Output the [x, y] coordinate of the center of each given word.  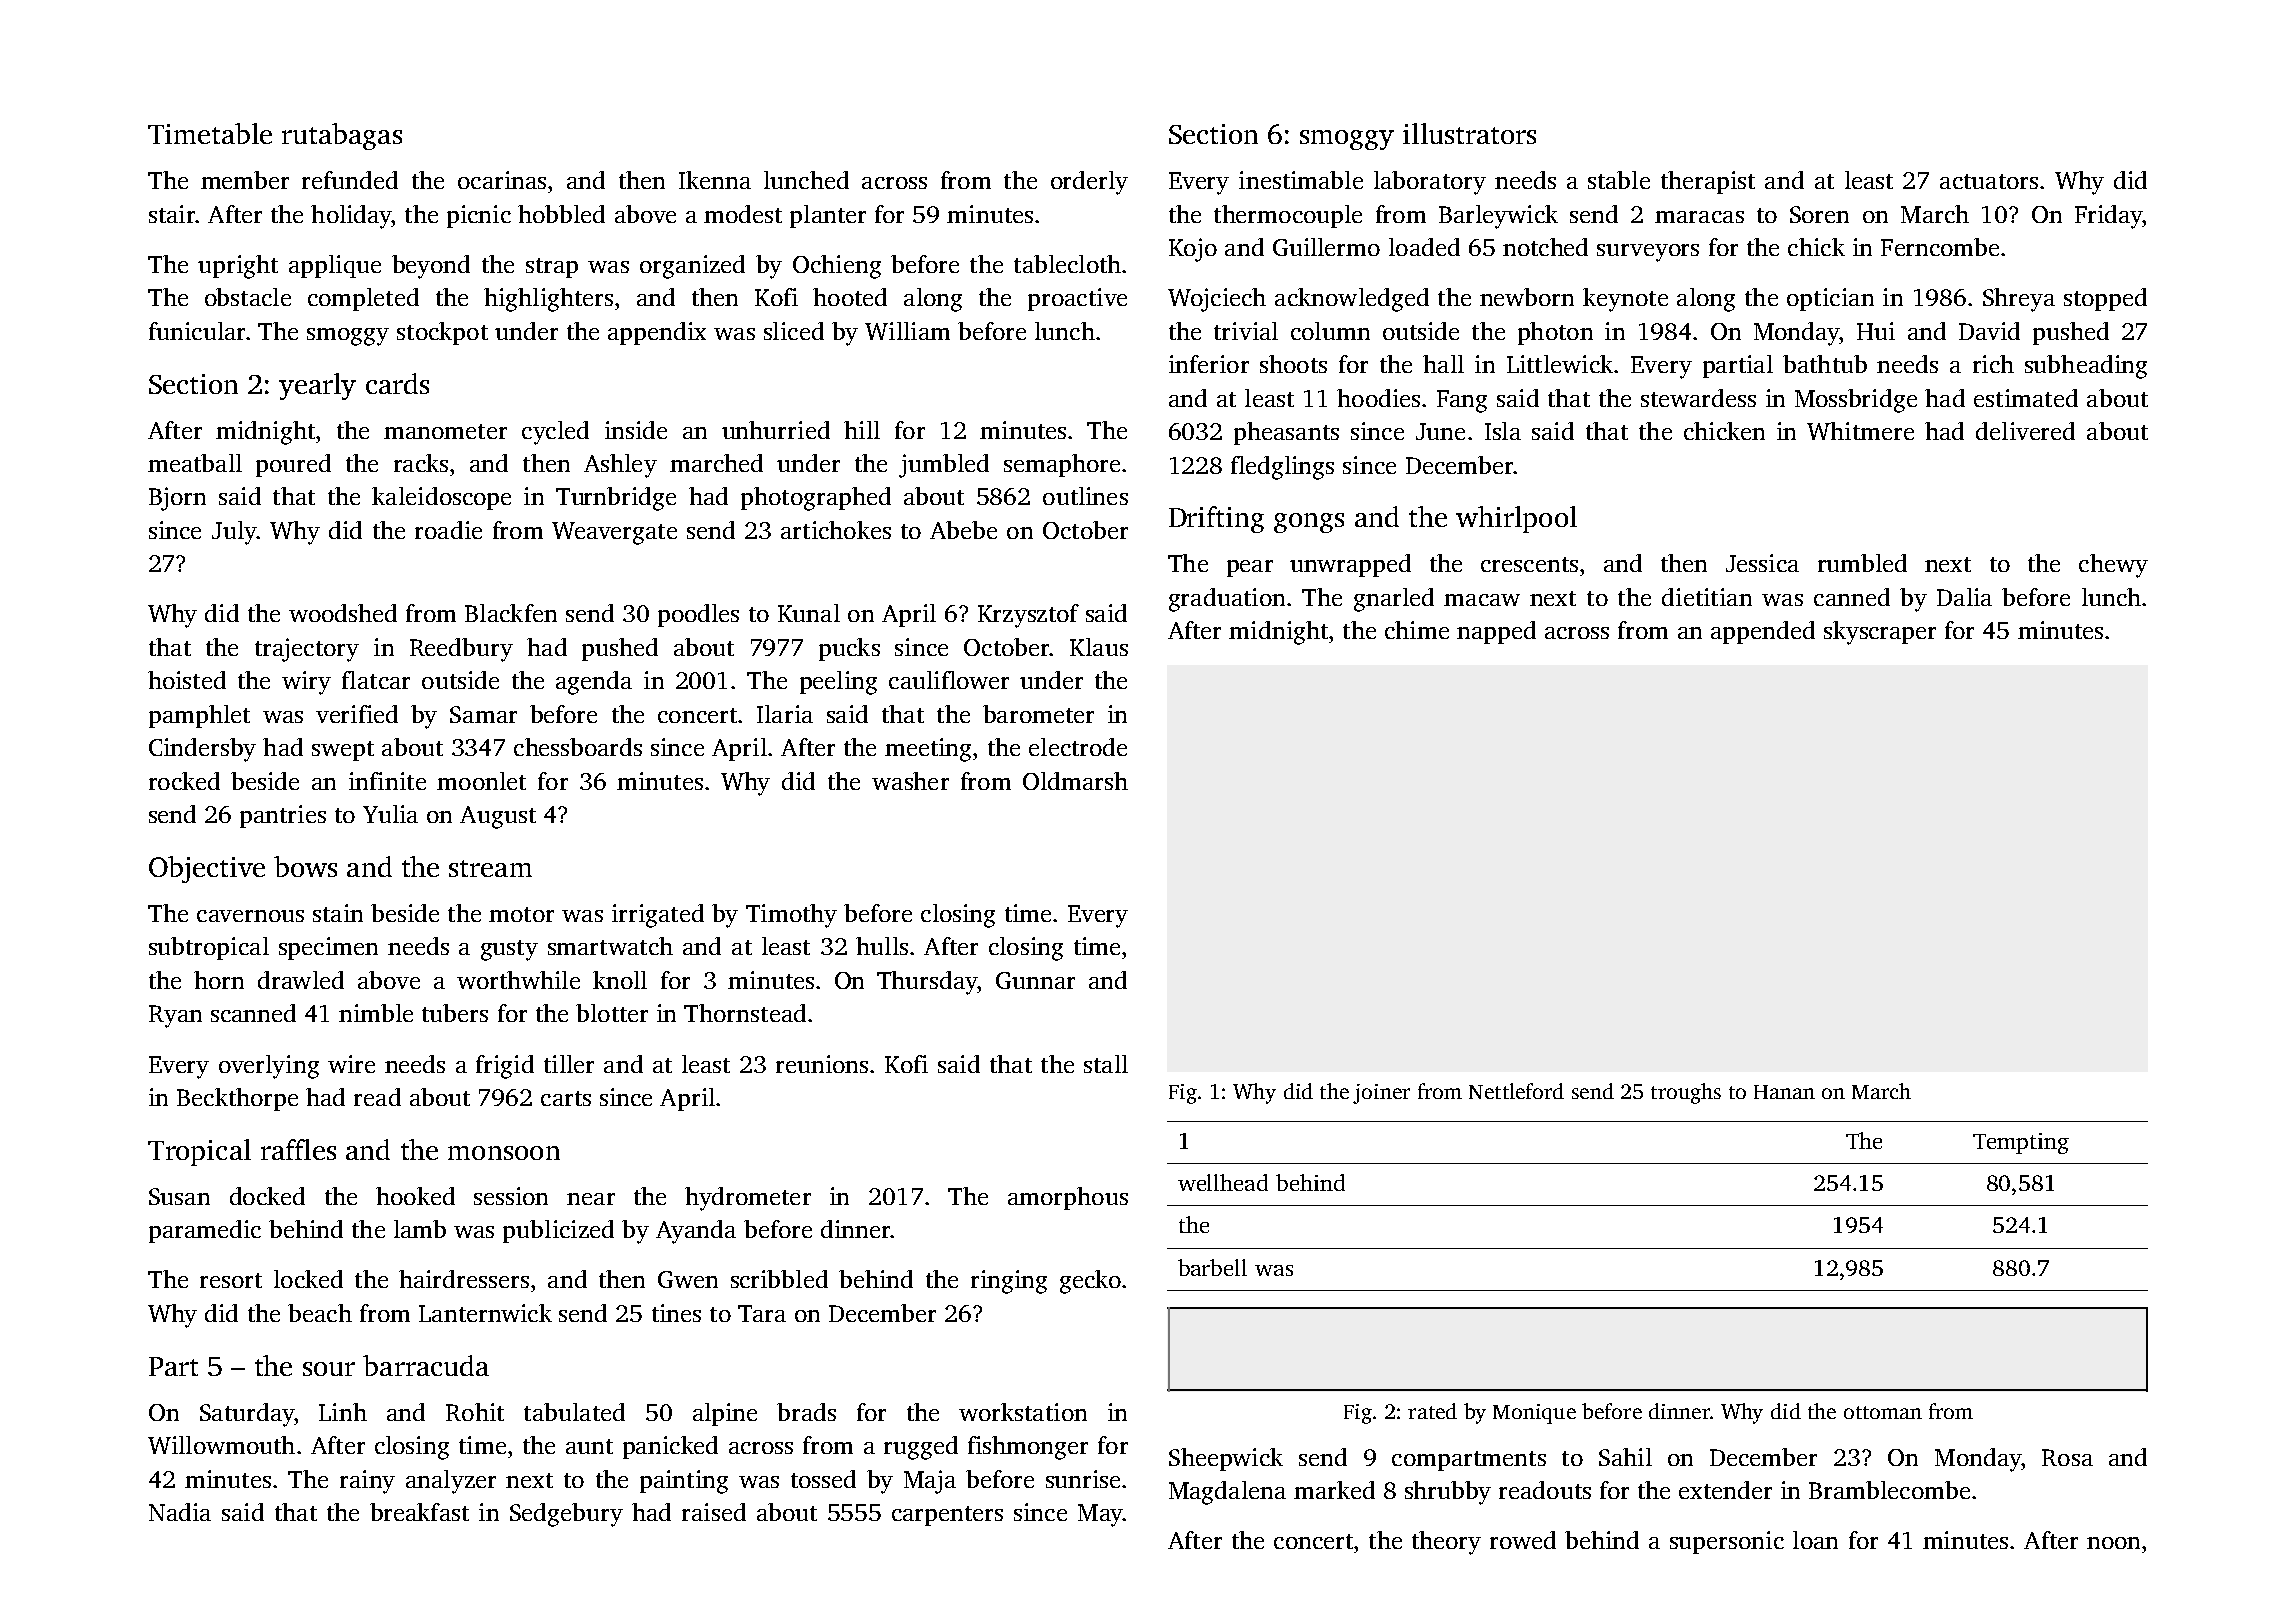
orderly [1089, 183]
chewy [2113, 566]
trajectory [307, 650]
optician [1830, 299]
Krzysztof [1028, 616]
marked [1334, 1490]
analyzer [451, 1482]
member [245, 180]
